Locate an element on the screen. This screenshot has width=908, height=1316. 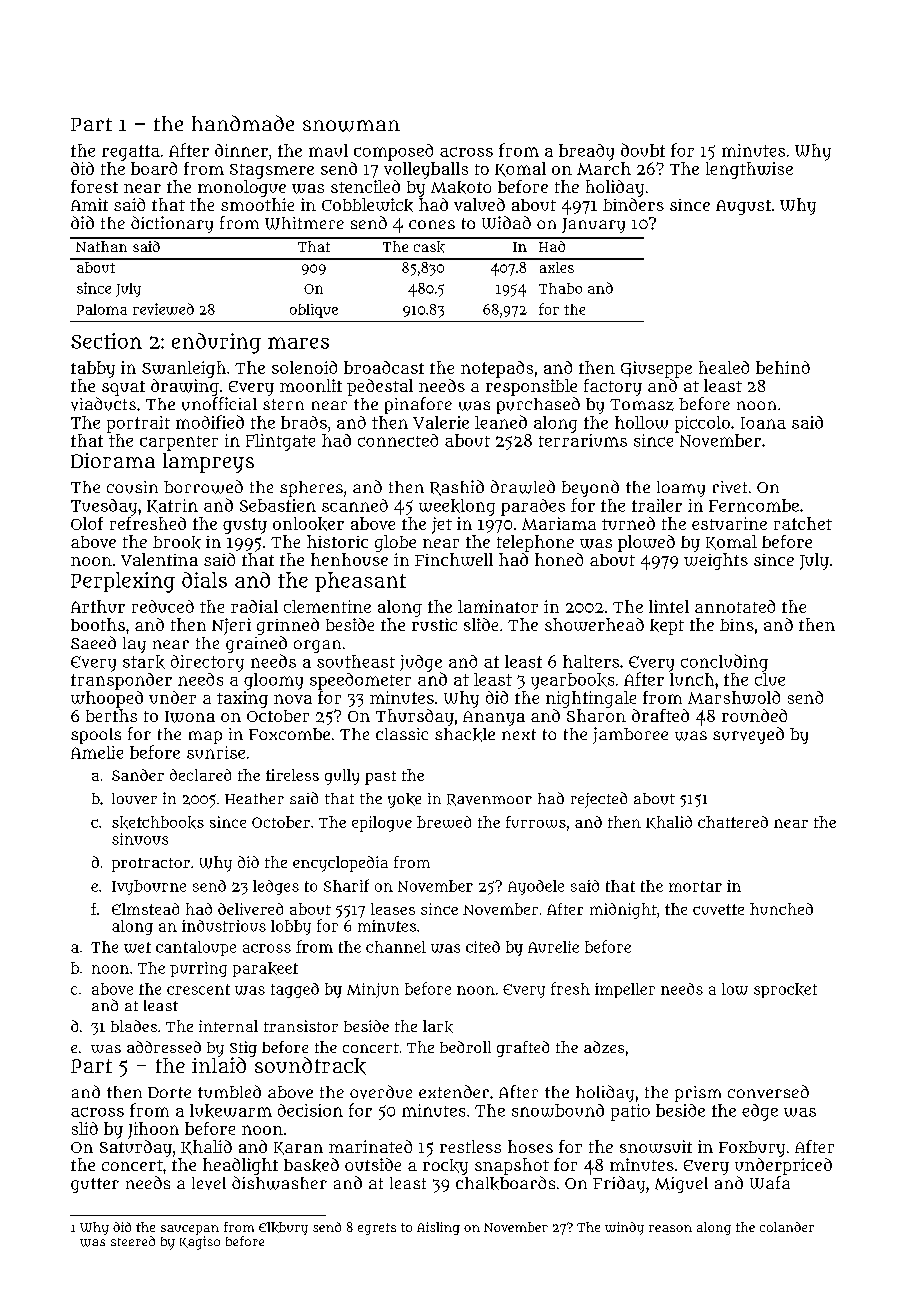
clue is located at coordinates (770, 679).
